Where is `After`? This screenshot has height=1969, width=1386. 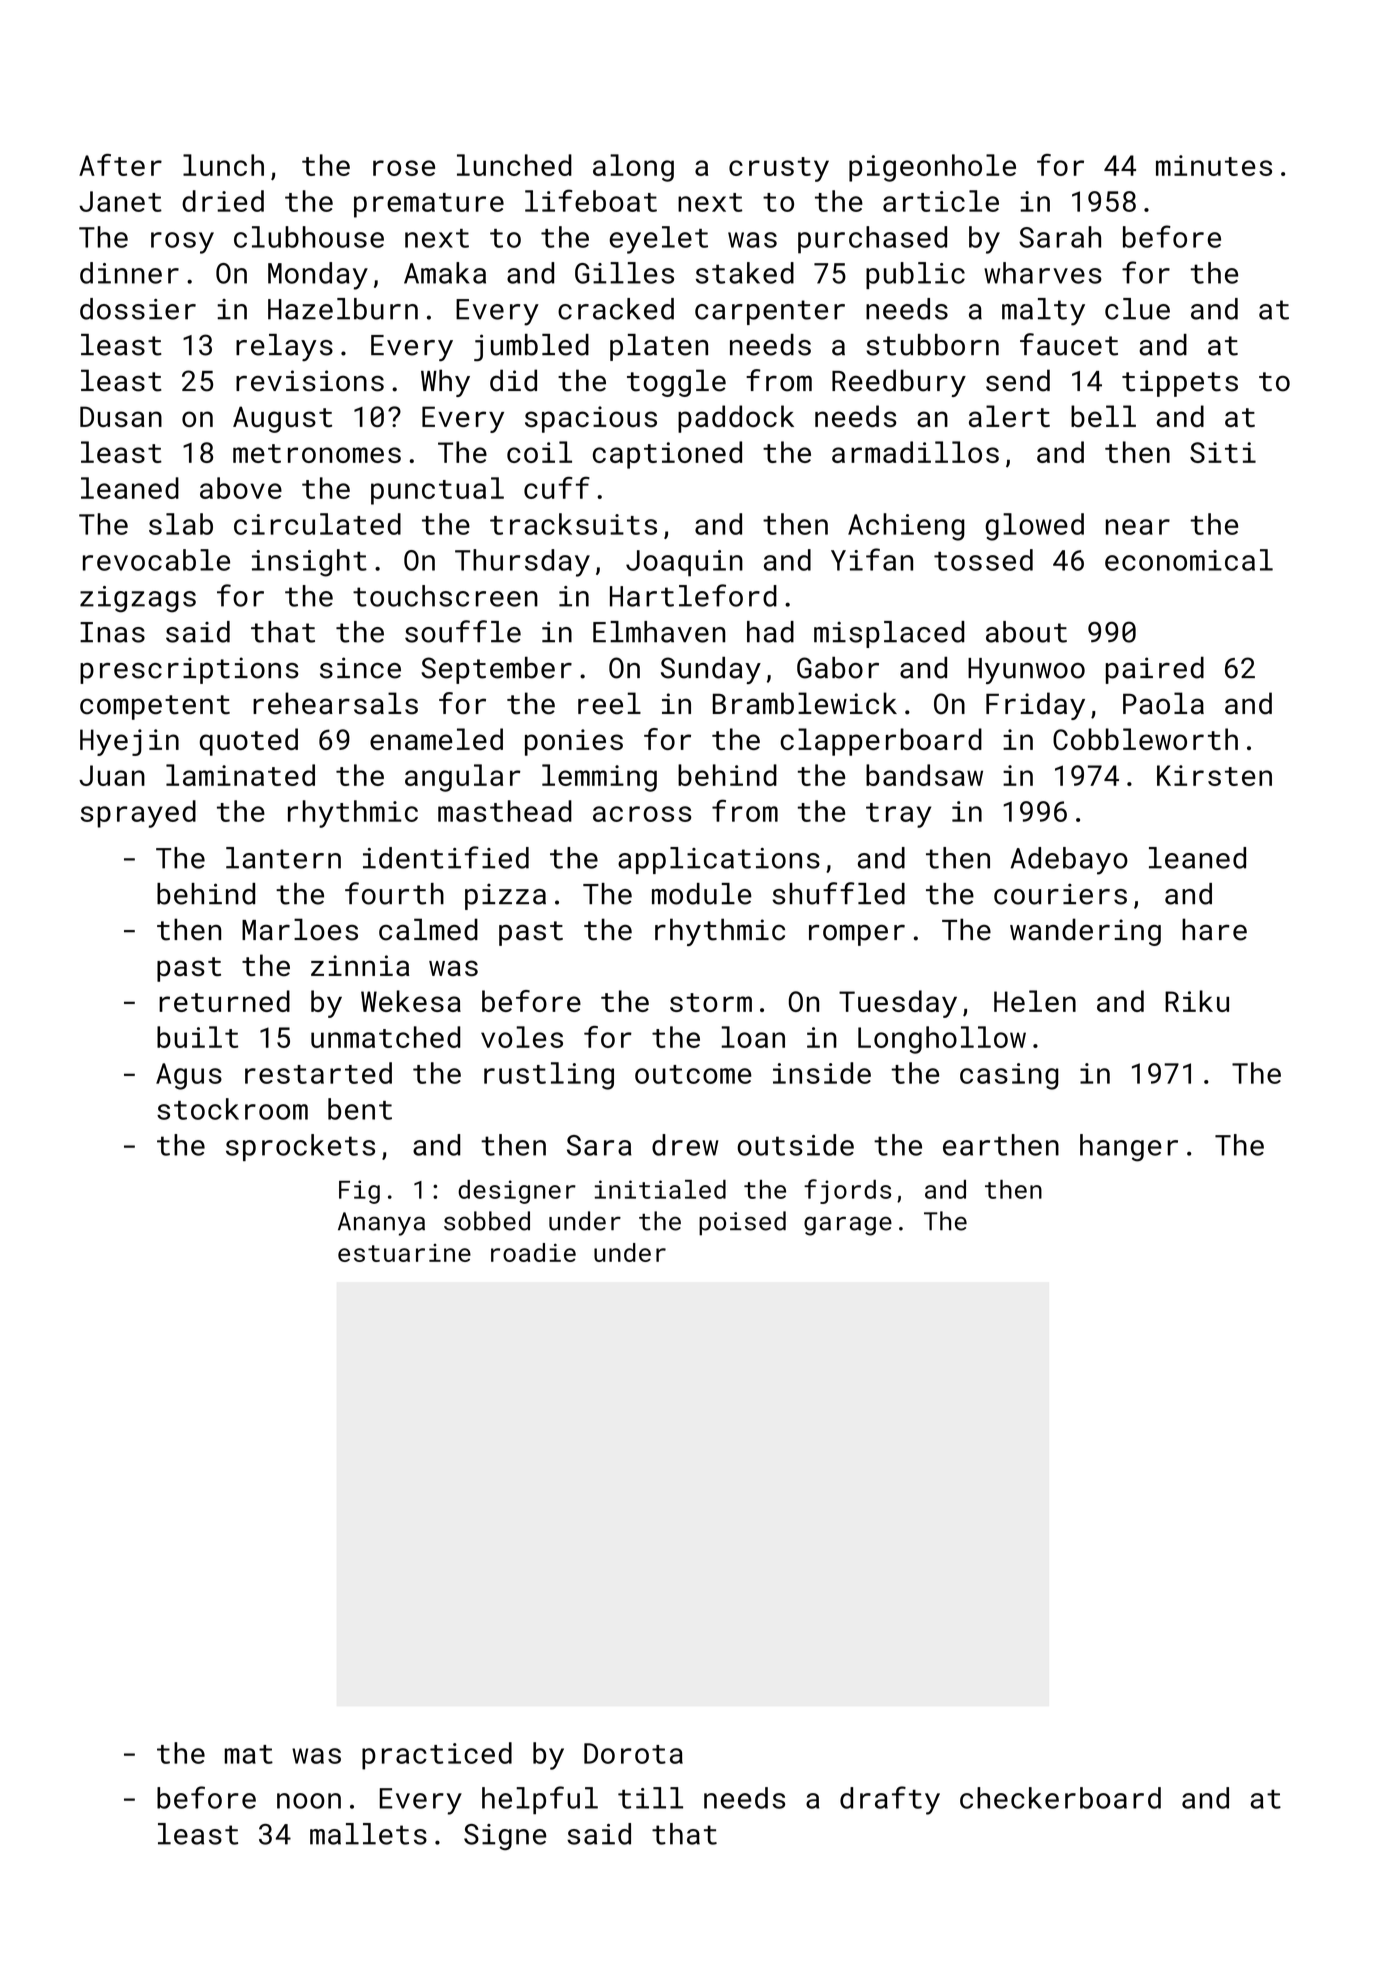
After is located at coordinates (120, 165).
